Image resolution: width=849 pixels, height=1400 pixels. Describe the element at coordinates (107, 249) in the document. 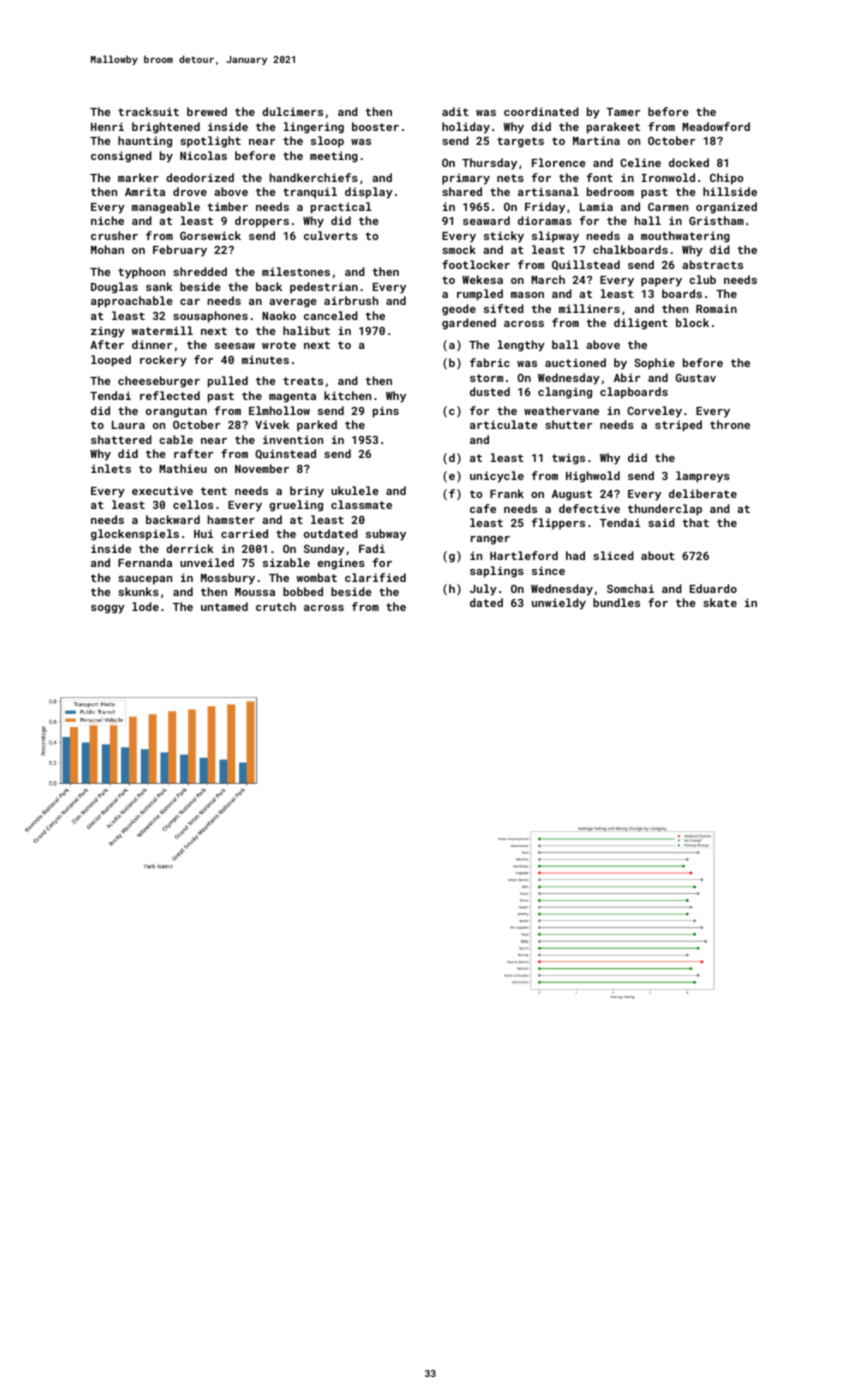

I see `Mohan` at that location.
